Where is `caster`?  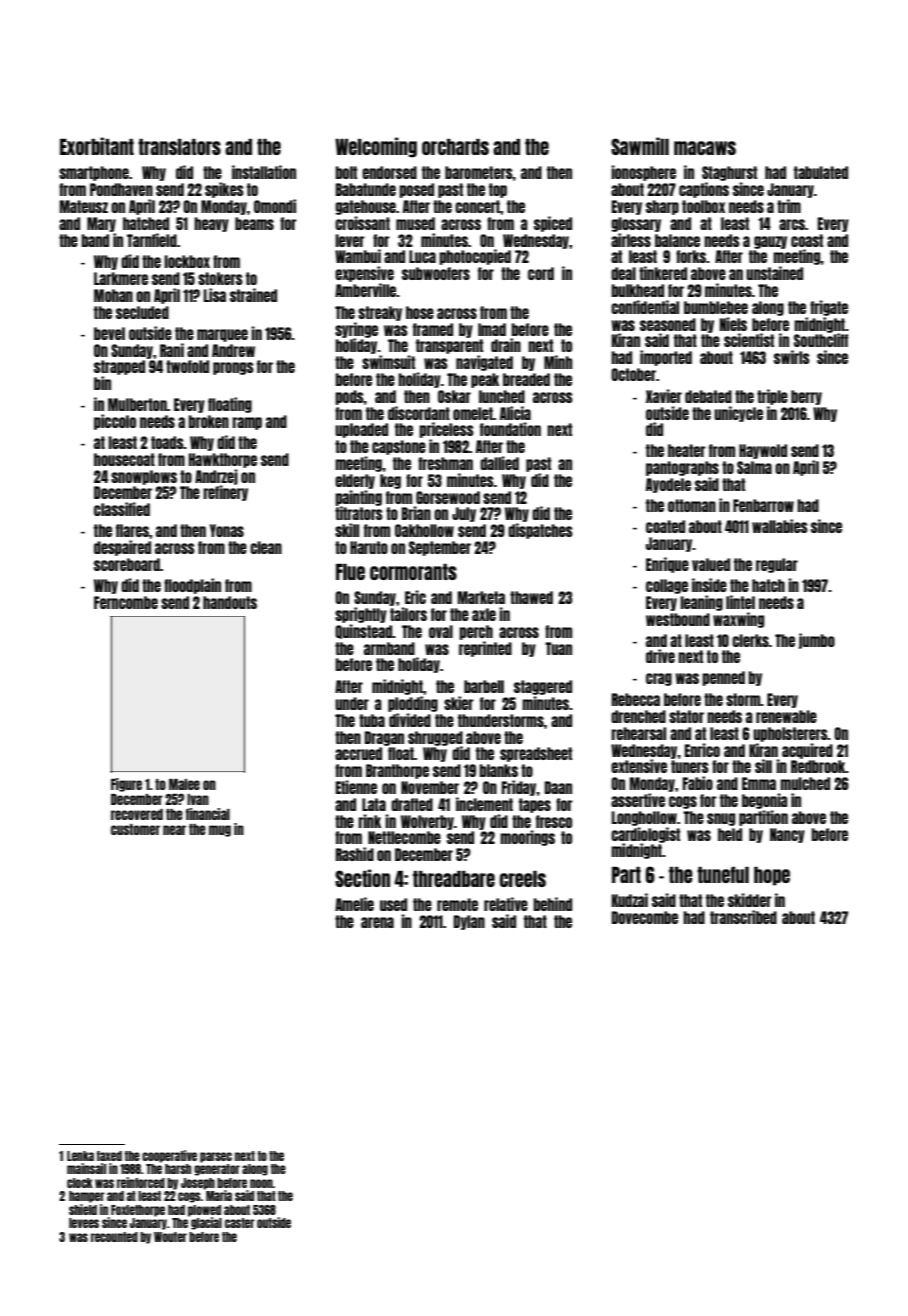 caster is located at coordinates (240, 1223).
